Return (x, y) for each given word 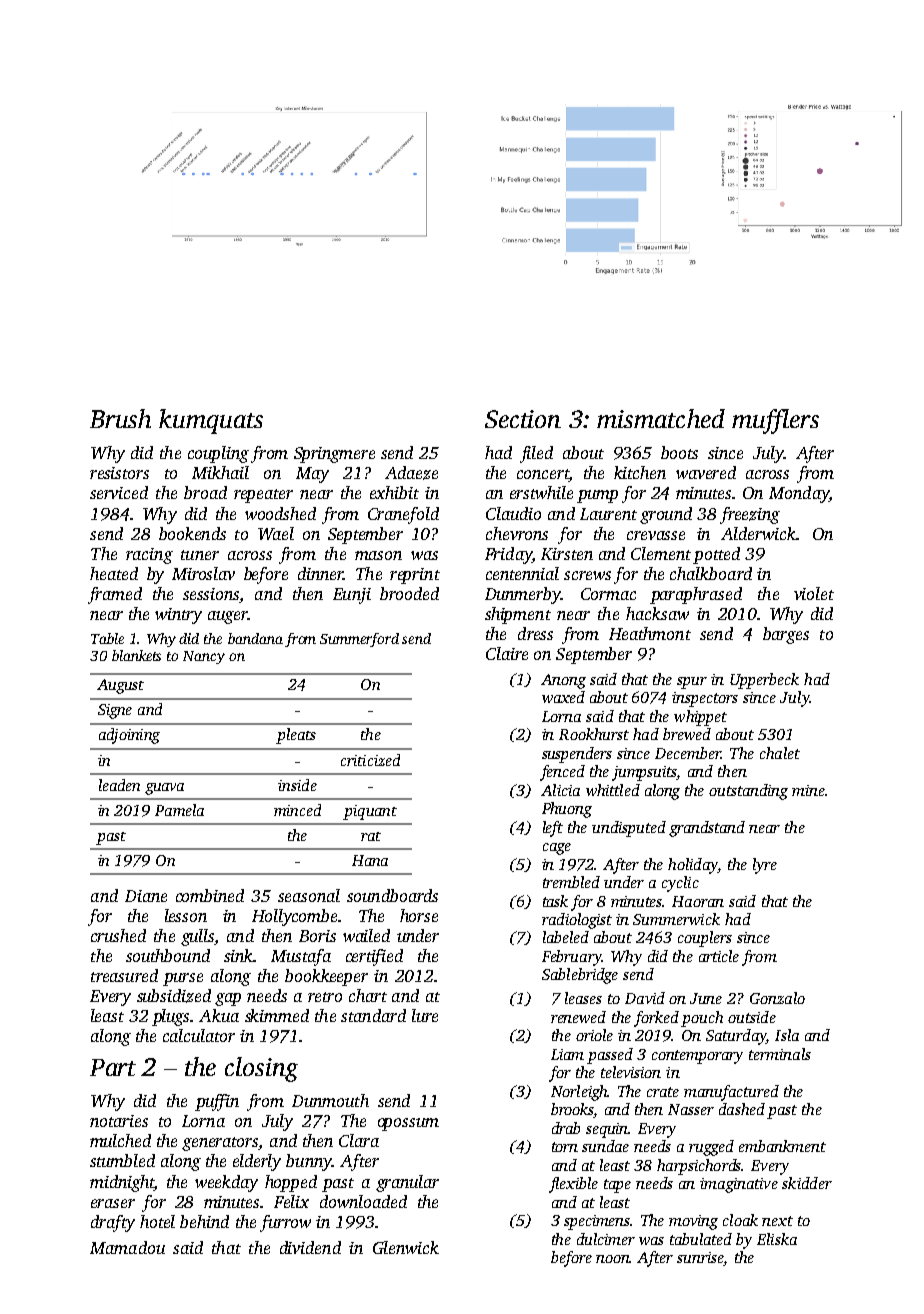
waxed (563, 697)
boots (679, 452)
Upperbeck (764, 681)
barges (786, 635)
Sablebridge (580, 976)
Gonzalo (777, 998)
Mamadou (127, 1247)
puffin (217, 1102)
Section (523, 419)
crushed (118, 935)
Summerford (359, 640)
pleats (296, 736)
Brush (120, 418)
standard (373, 1015)
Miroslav (203, 573)
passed (610, 1056)
